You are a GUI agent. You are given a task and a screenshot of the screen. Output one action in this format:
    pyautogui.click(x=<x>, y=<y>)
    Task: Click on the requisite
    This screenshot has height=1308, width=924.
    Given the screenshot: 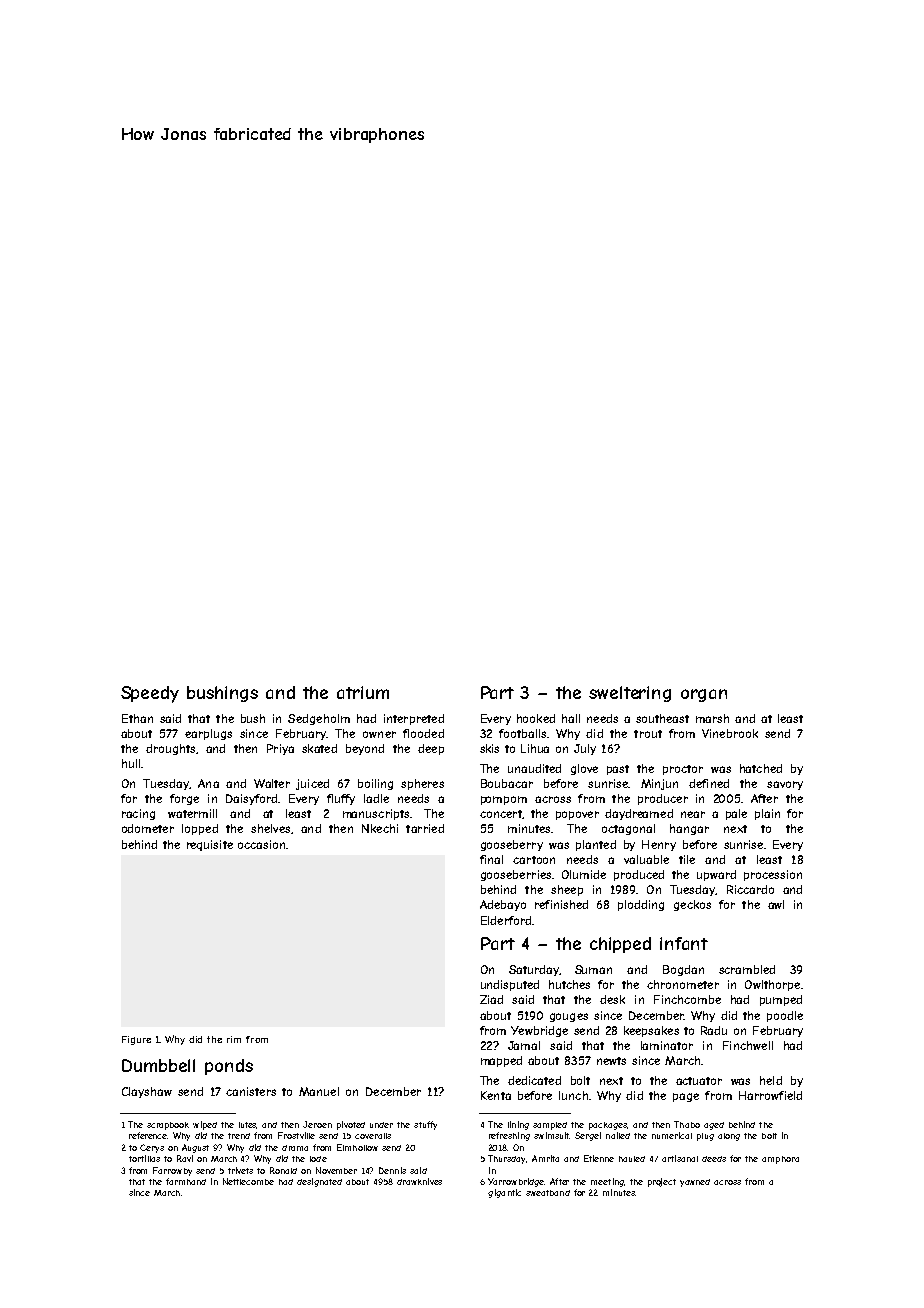 What is the action you would take?
    pyautogui.click(x=210, y=845)
